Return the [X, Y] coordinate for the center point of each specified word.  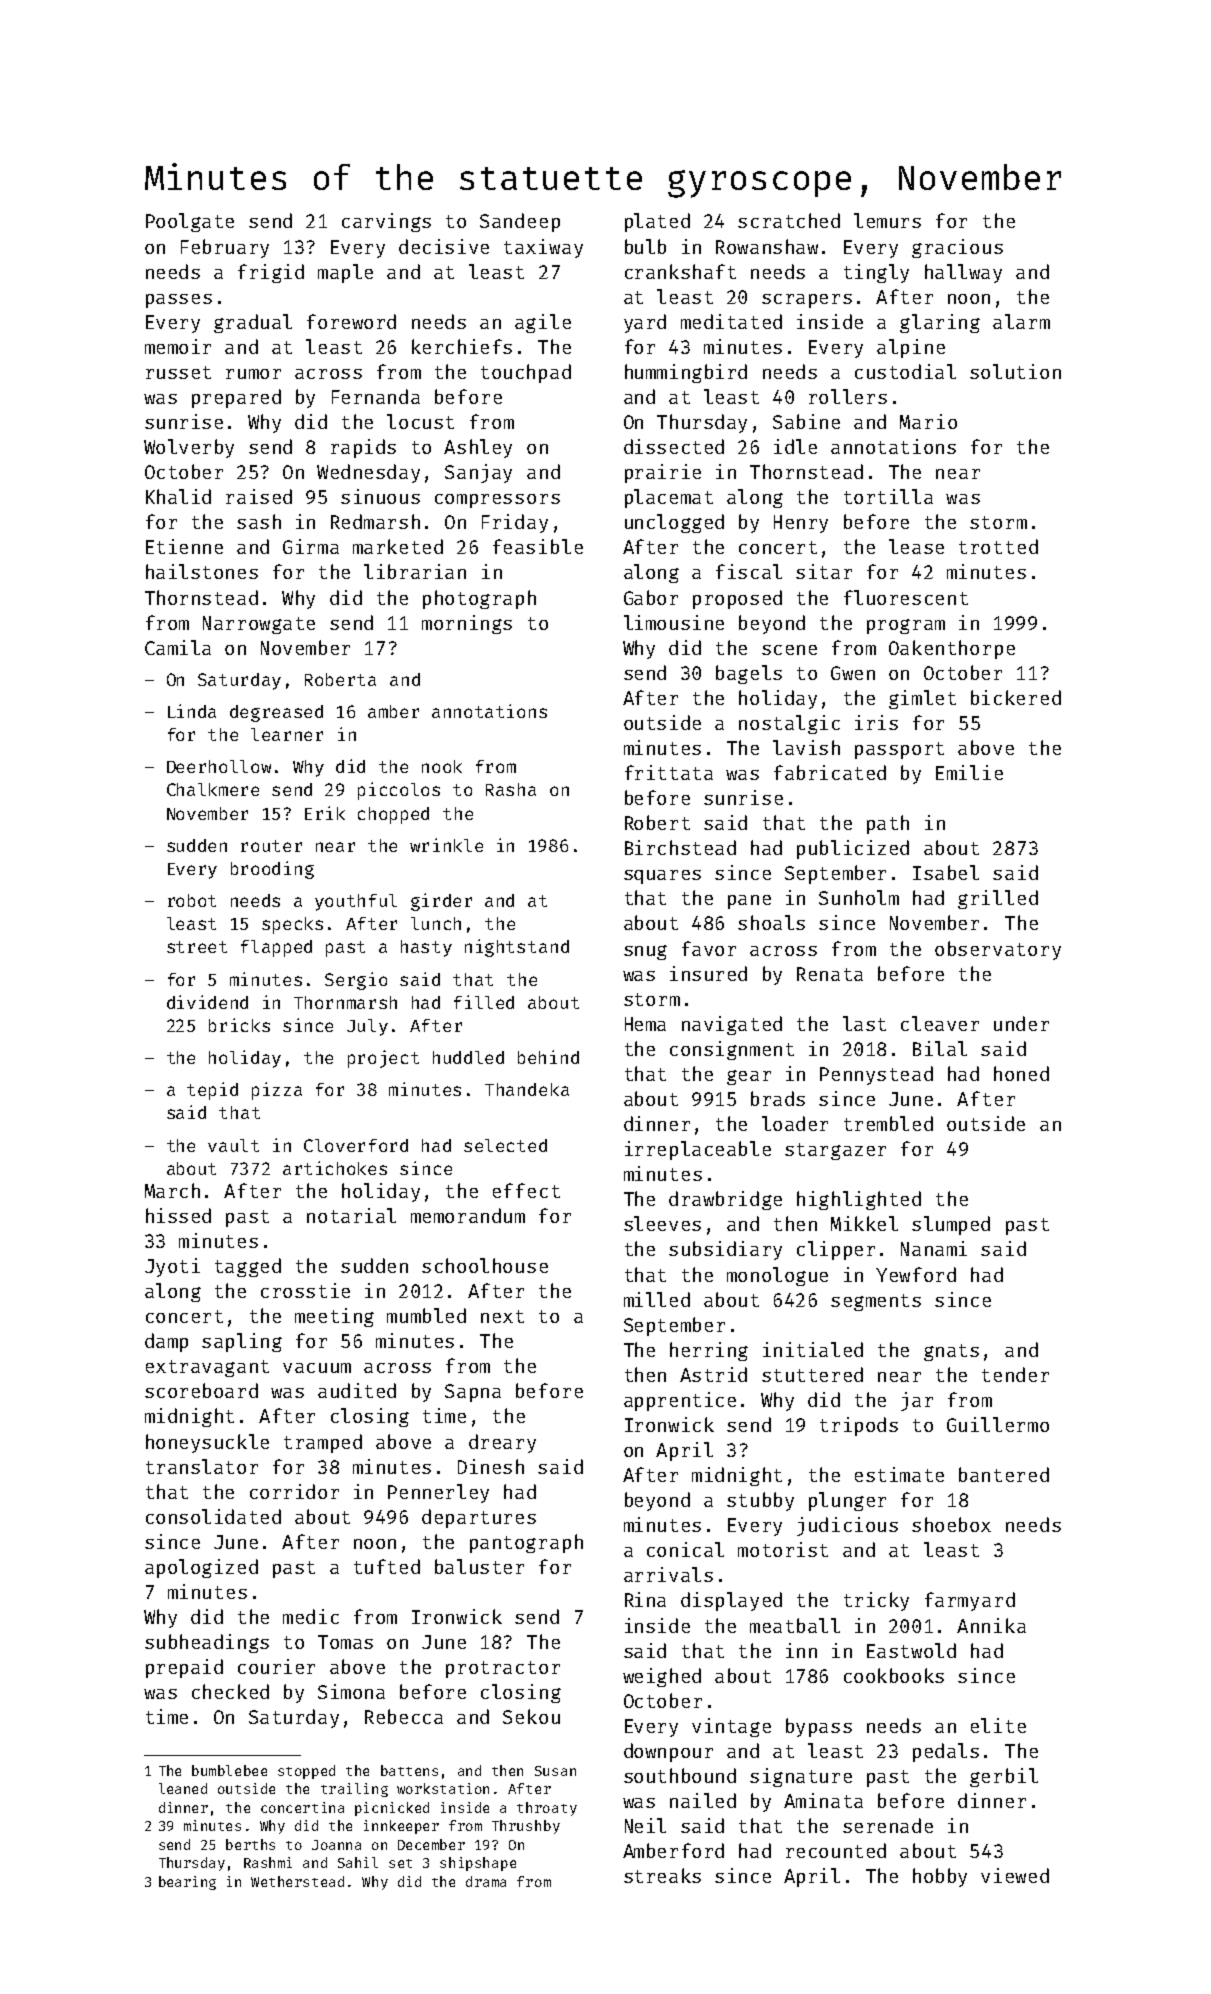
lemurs [887, 220]
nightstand [517, 948]
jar [917, 1401]
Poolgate [190, 222]
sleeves [662, 1223]
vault [233, 1145]
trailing [354, 1790]
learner [287, 734]
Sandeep [520, 222]
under [1021, 1023]
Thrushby [526, 1827]
